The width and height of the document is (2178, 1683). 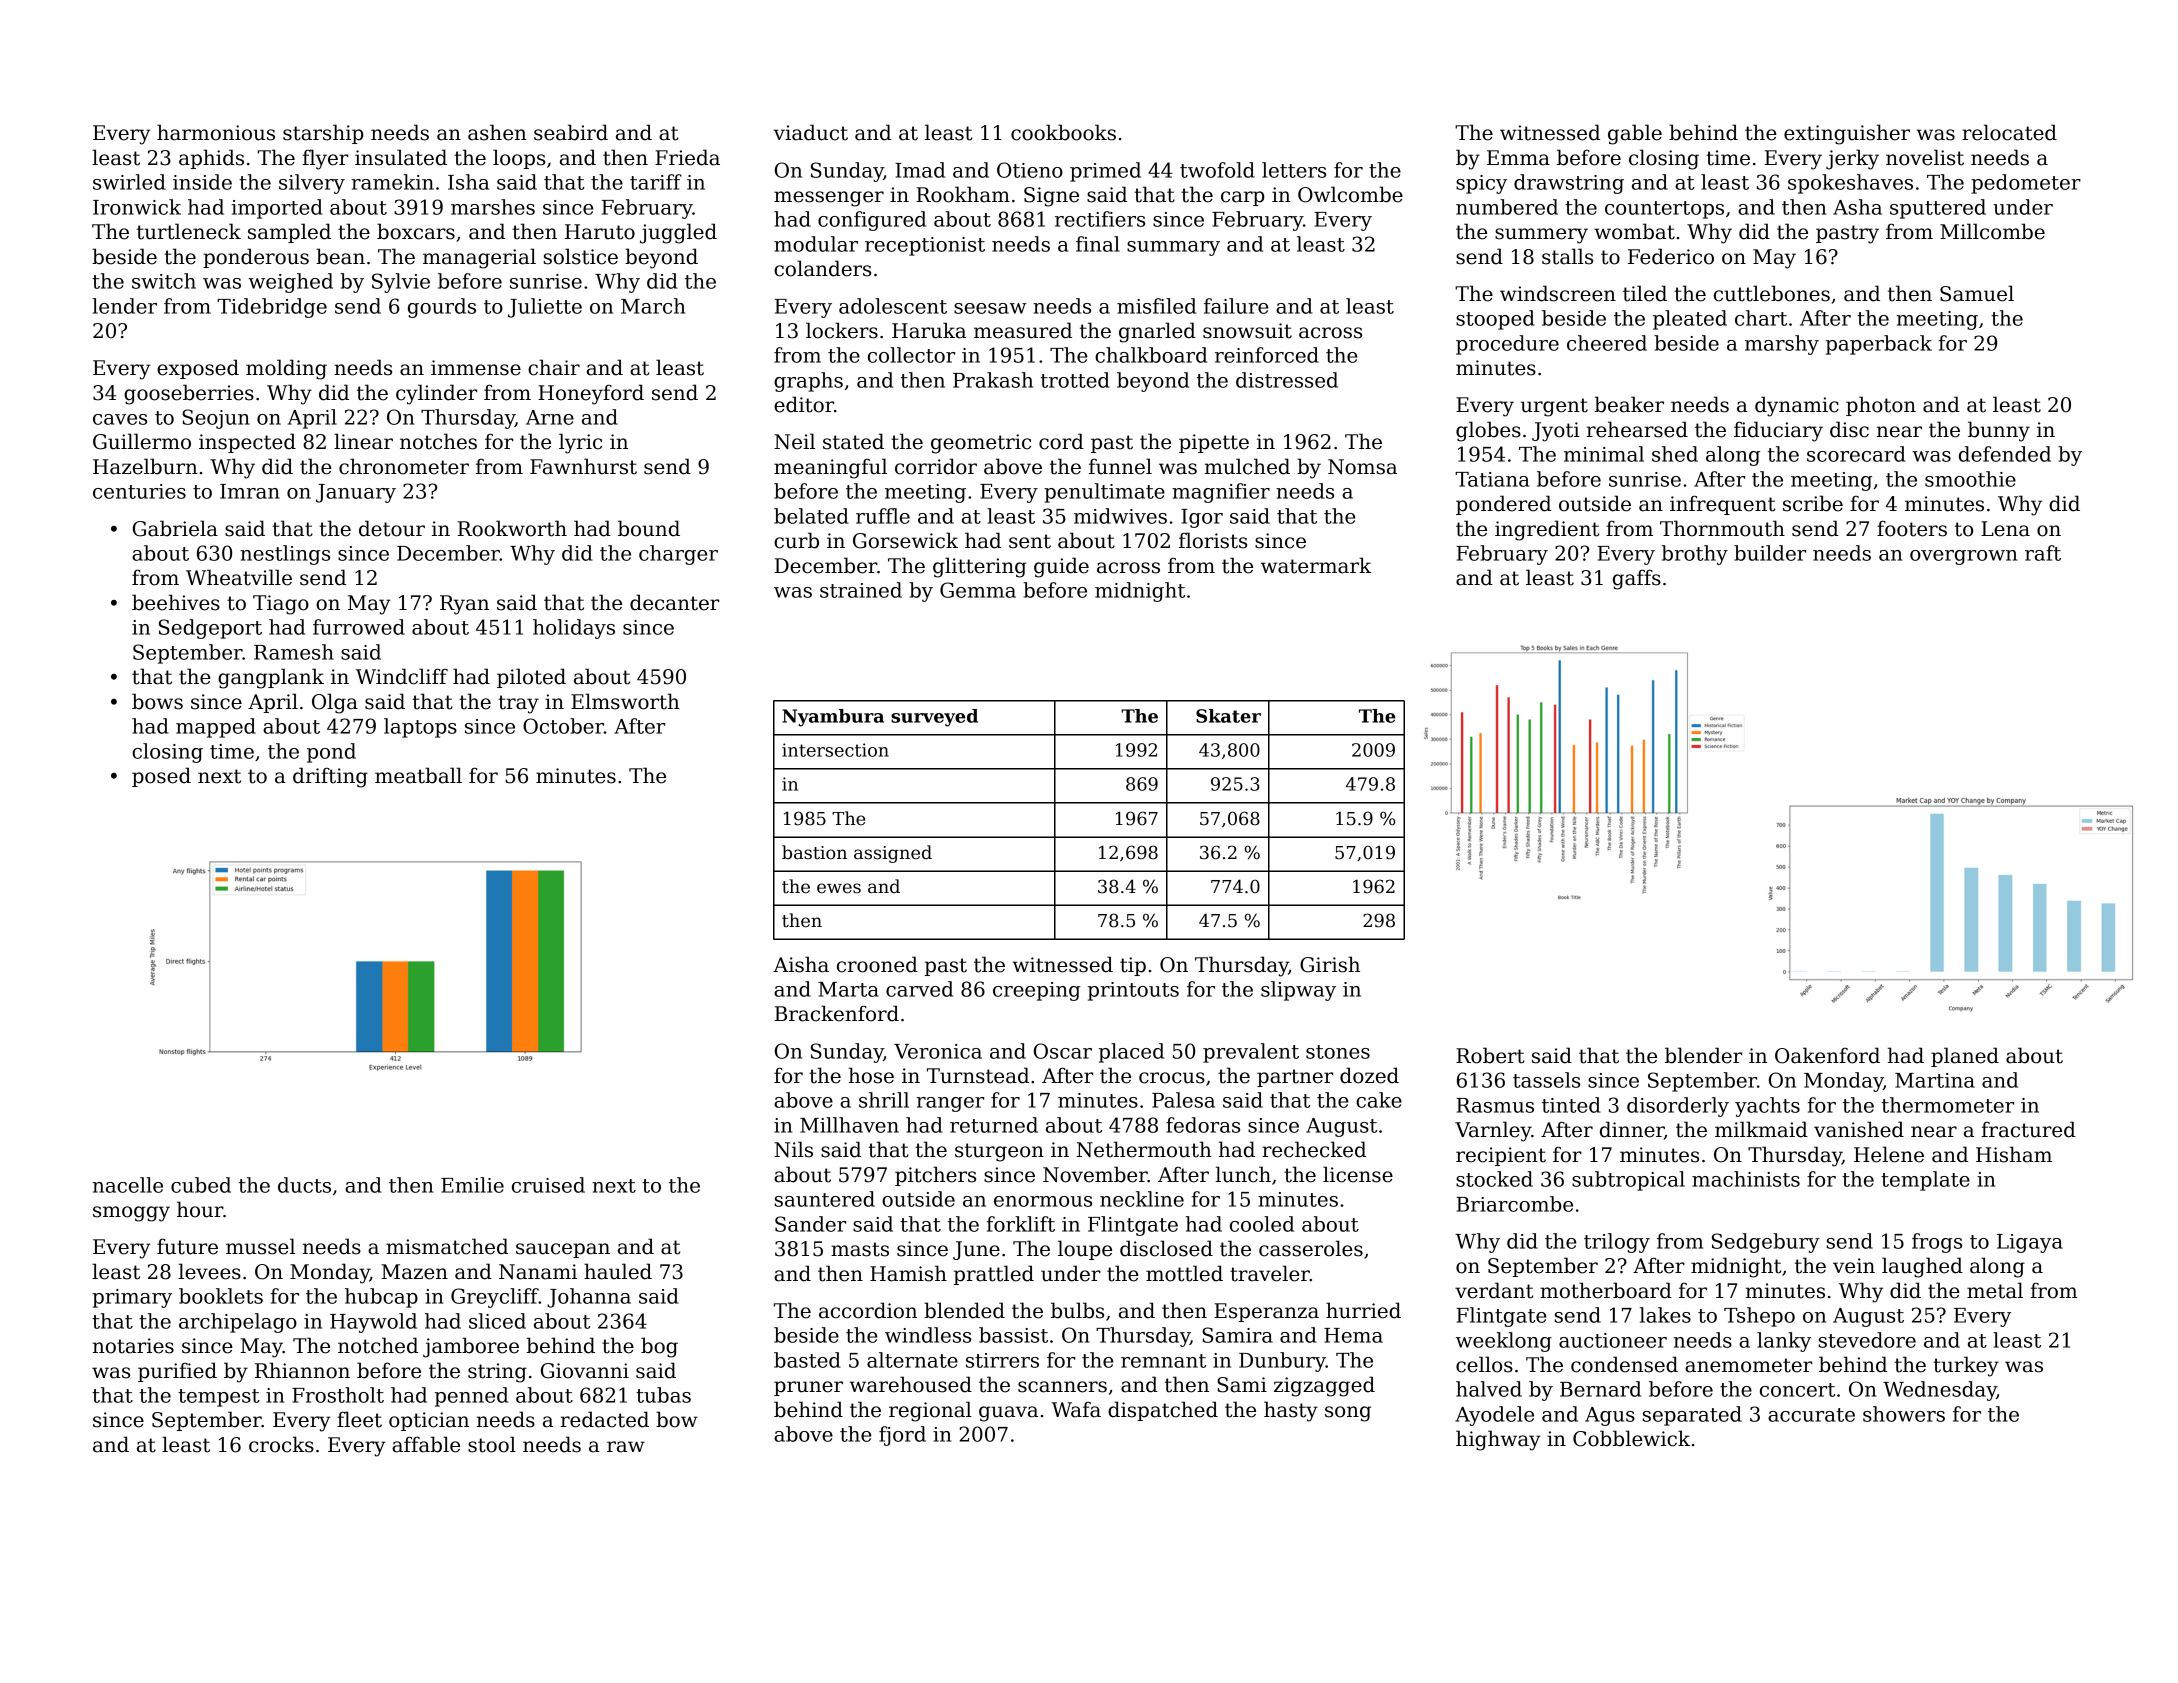 I want to click on editor, so click(x=804, y=404).
